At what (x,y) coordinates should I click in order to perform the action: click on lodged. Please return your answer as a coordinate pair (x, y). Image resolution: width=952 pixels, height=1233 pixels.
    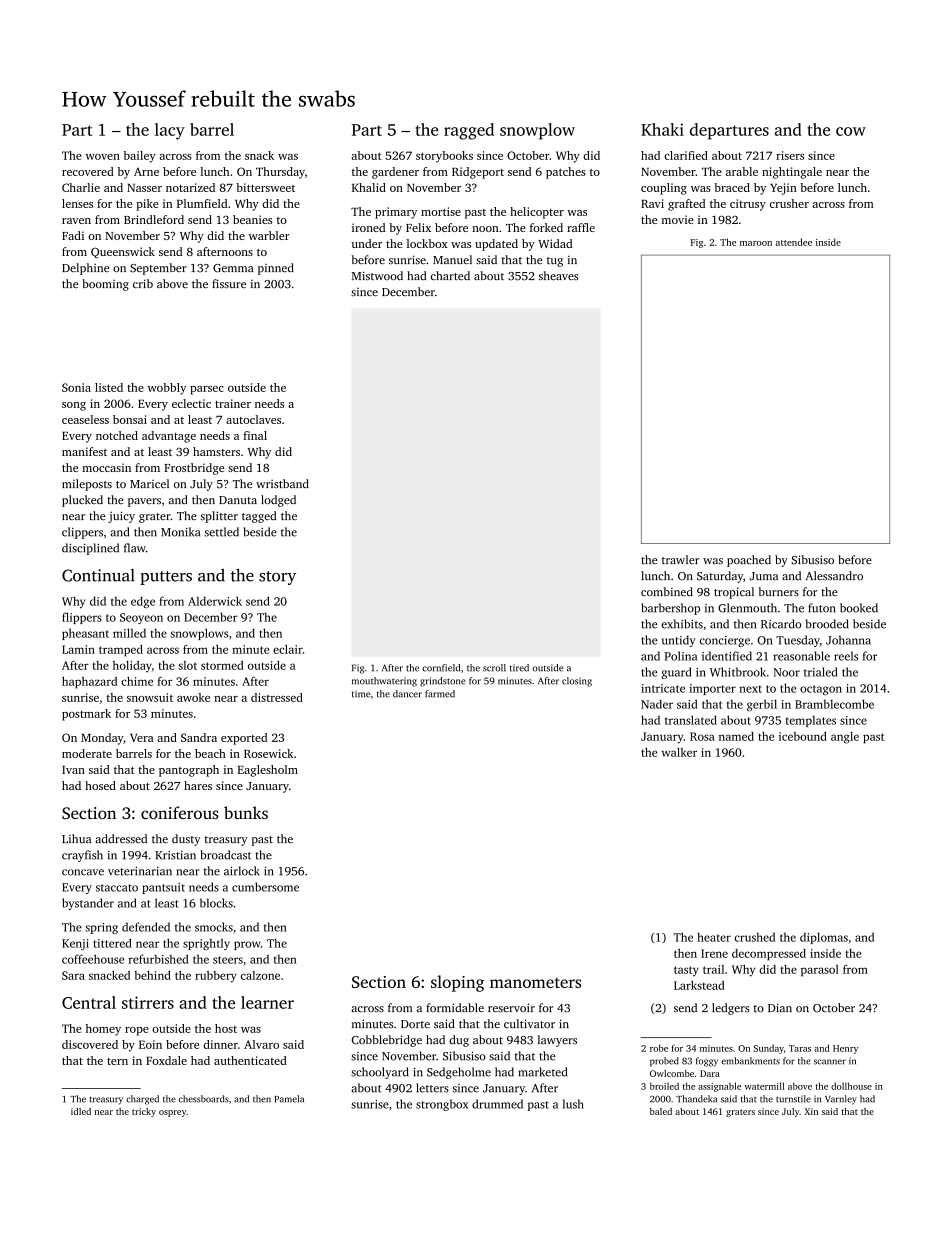
    Looking at the image, I should click on (278, 501).
